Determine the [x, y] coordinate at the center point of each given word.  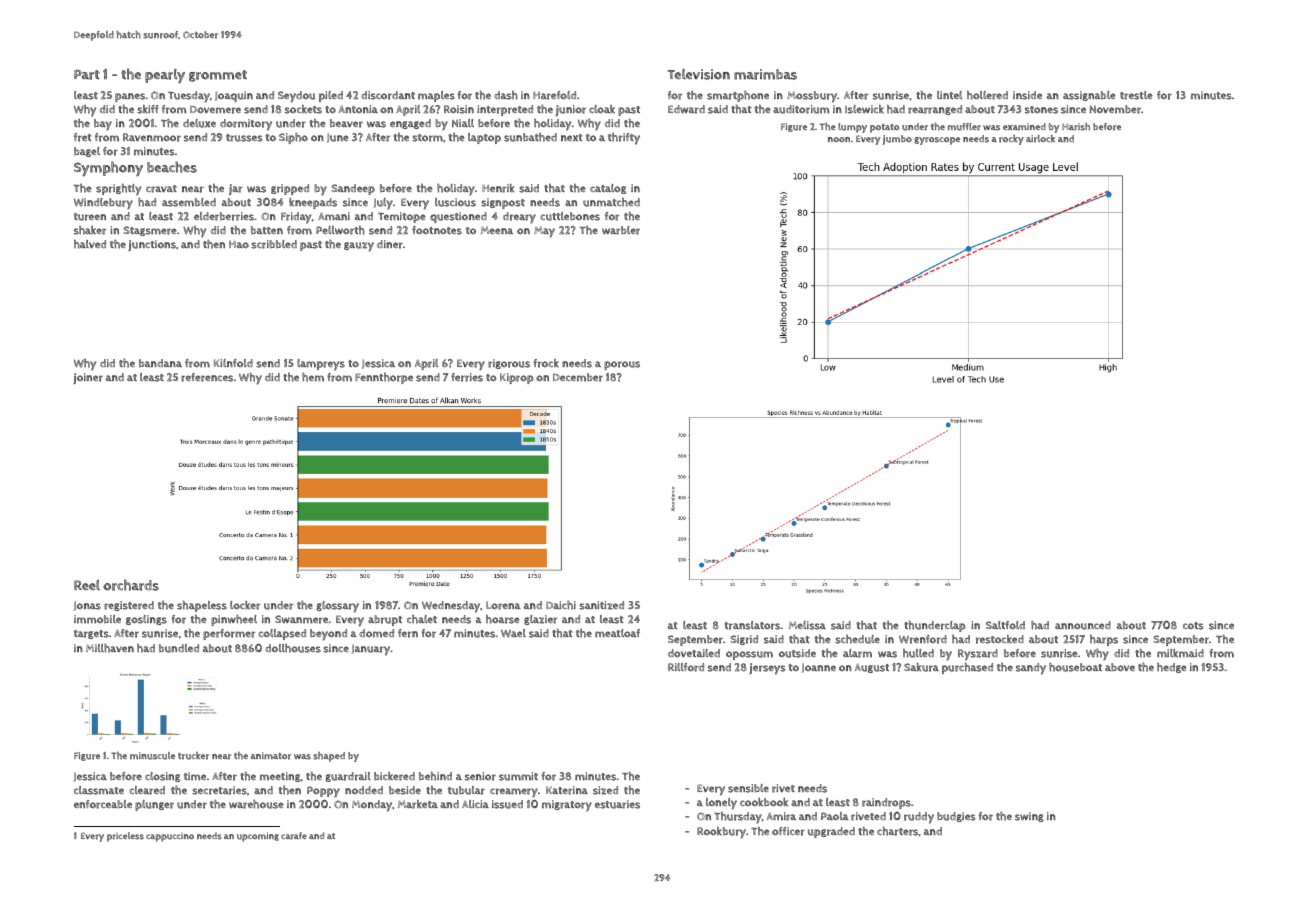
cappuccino [170, 837]
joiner [88, 378]
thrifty [624, 139]
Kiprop [516, 378]
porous [622, 365]
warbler [621, 230]
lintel [949, 95]
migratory [567, 806]
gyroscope [937, 141]
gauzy [359, 247]
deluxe [199, 123]
